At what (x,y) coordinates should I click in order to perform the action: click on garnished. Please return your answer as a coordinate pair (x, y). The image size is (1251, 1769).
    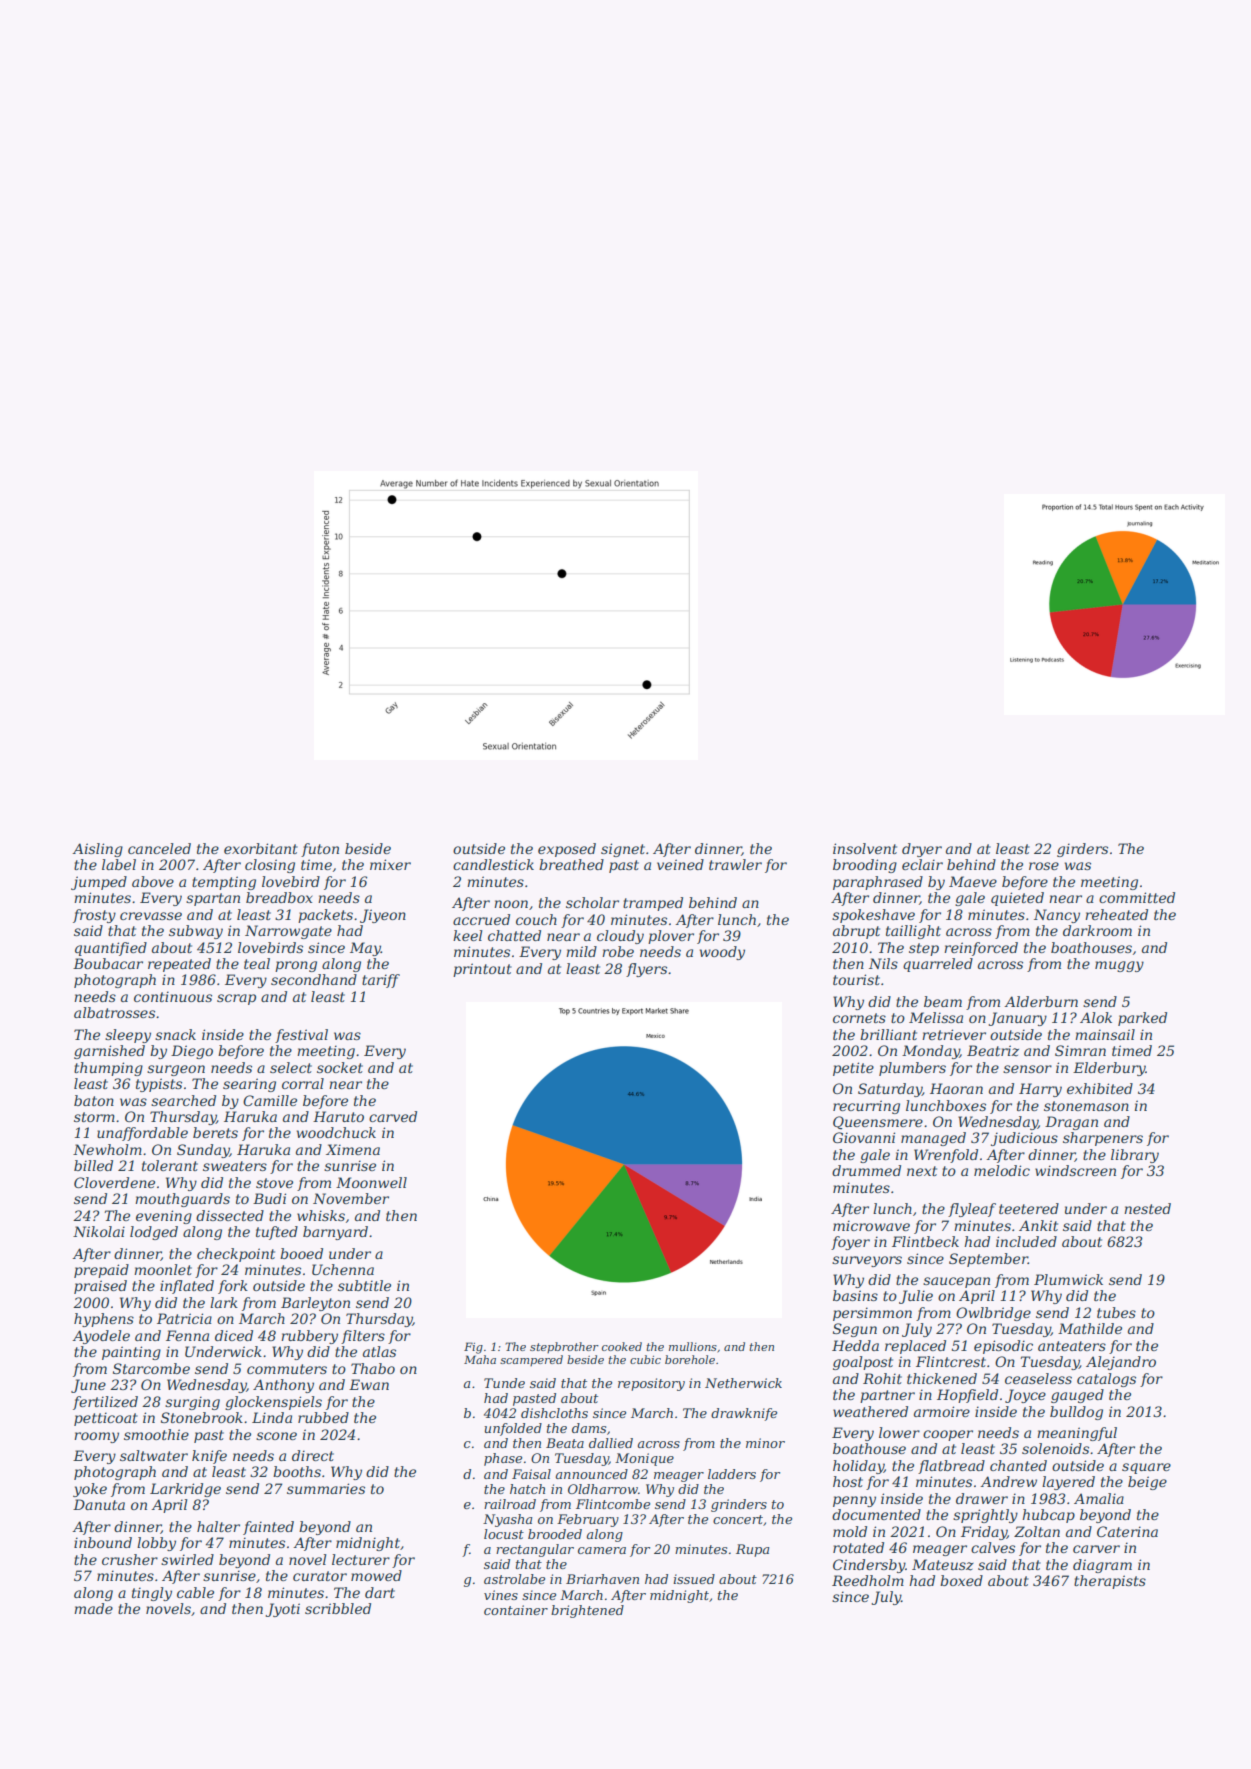
    Looking at the image, I should click on (109, 1052).
